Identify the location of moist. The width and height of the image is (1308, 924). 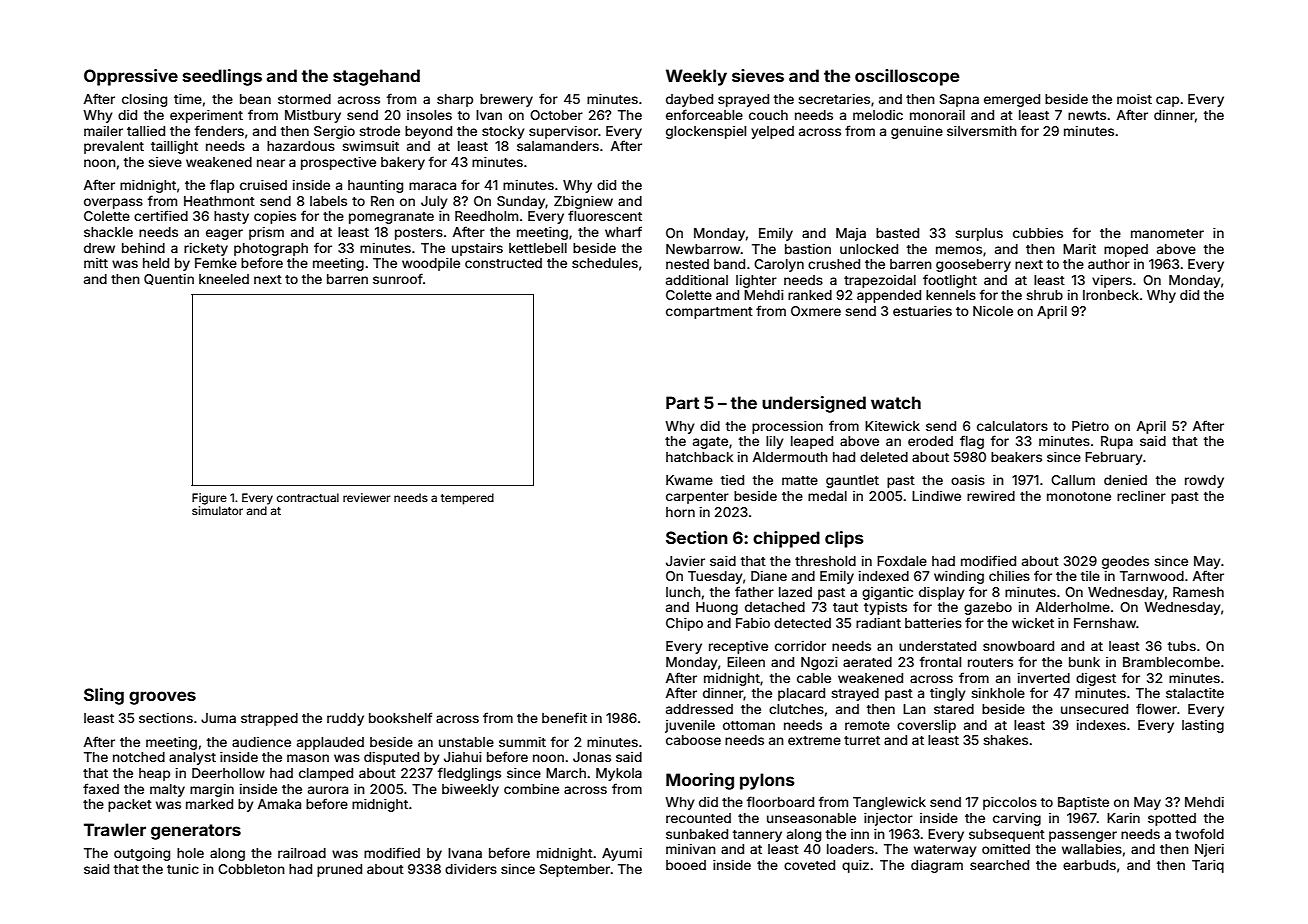
(1134, 99).
